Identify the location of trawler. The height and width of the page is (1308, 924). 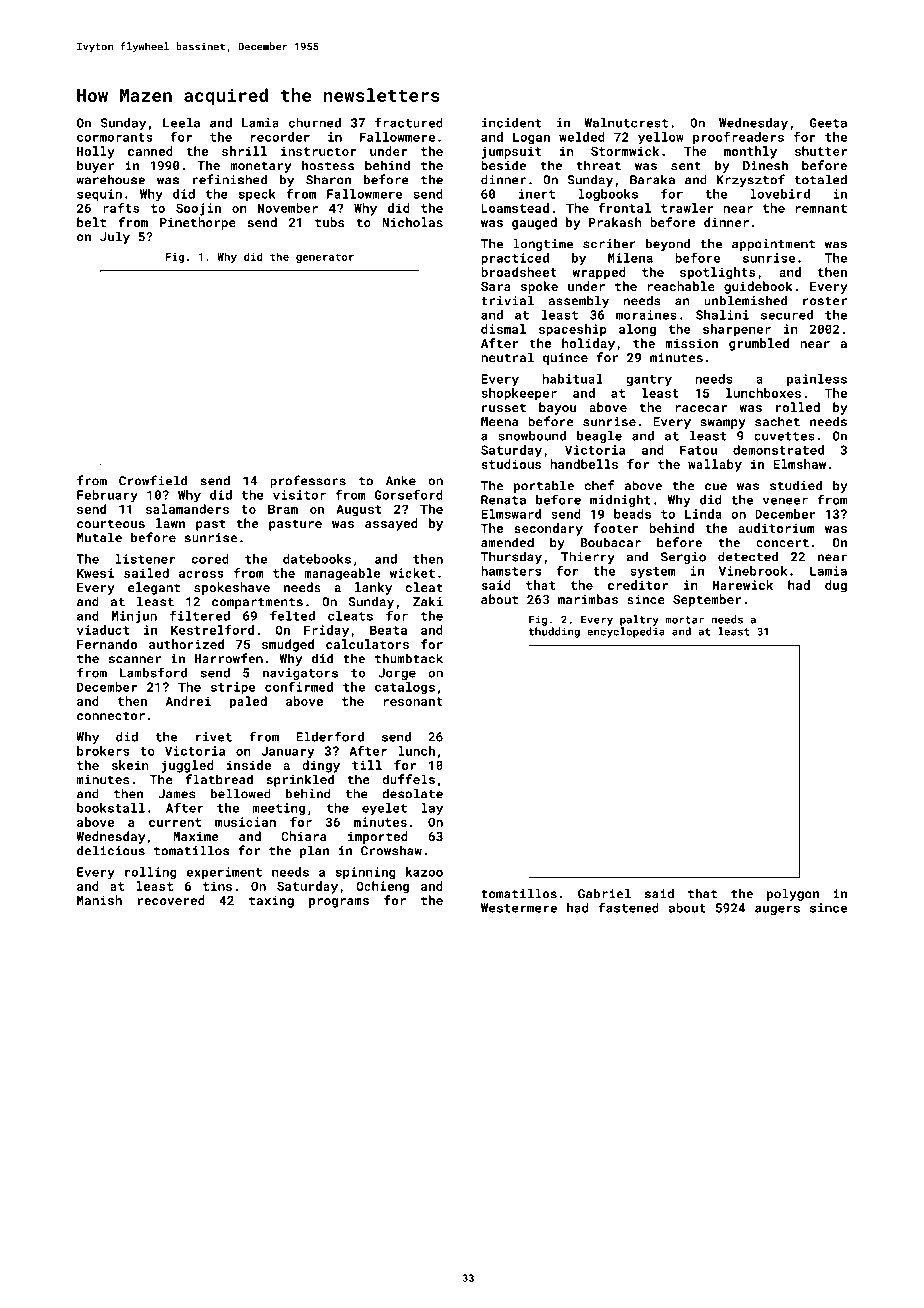
(687, 208).
